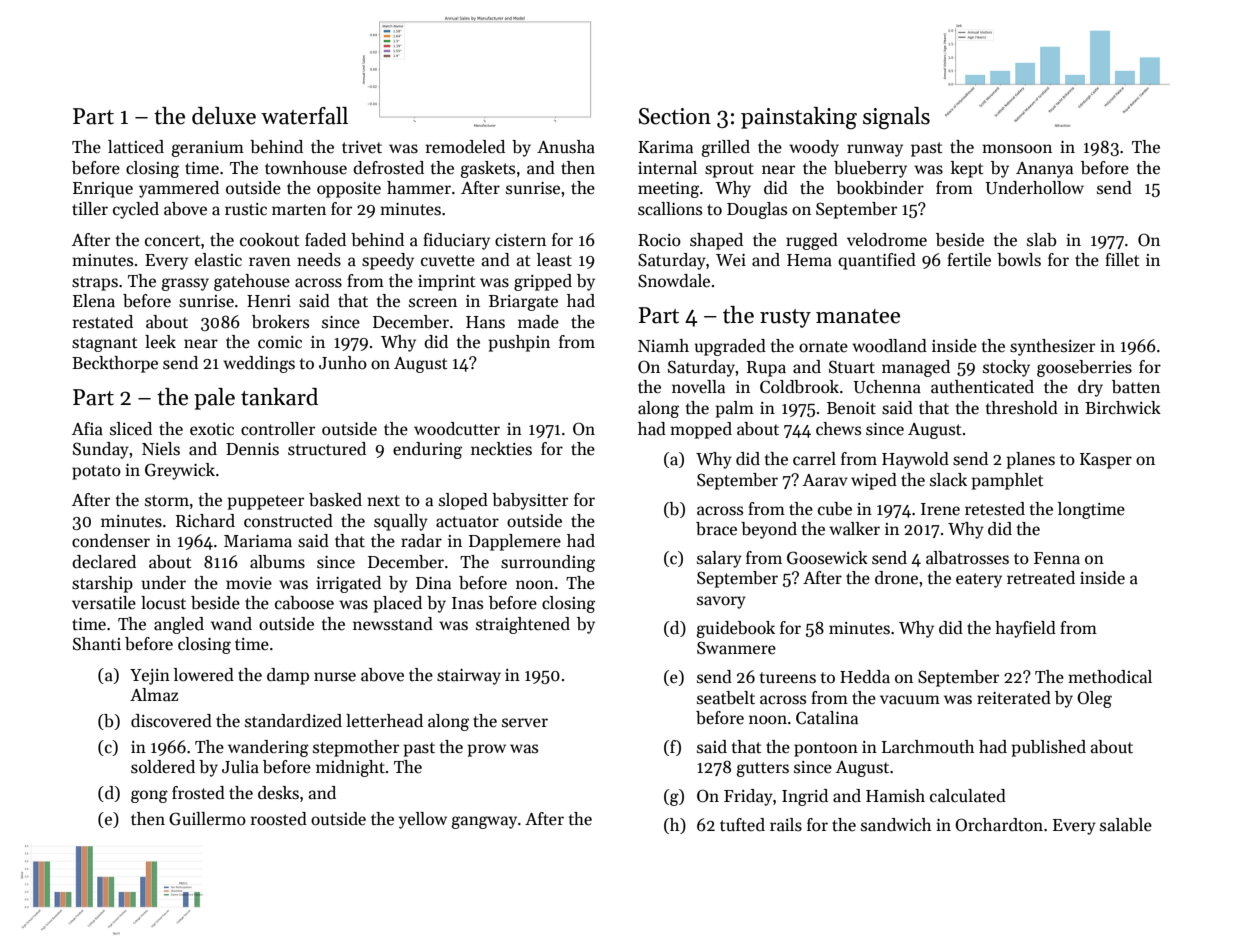  What do you see at coordinates (207, 149) in the page?
I see `geranium` at bounding box center [207, 149].
